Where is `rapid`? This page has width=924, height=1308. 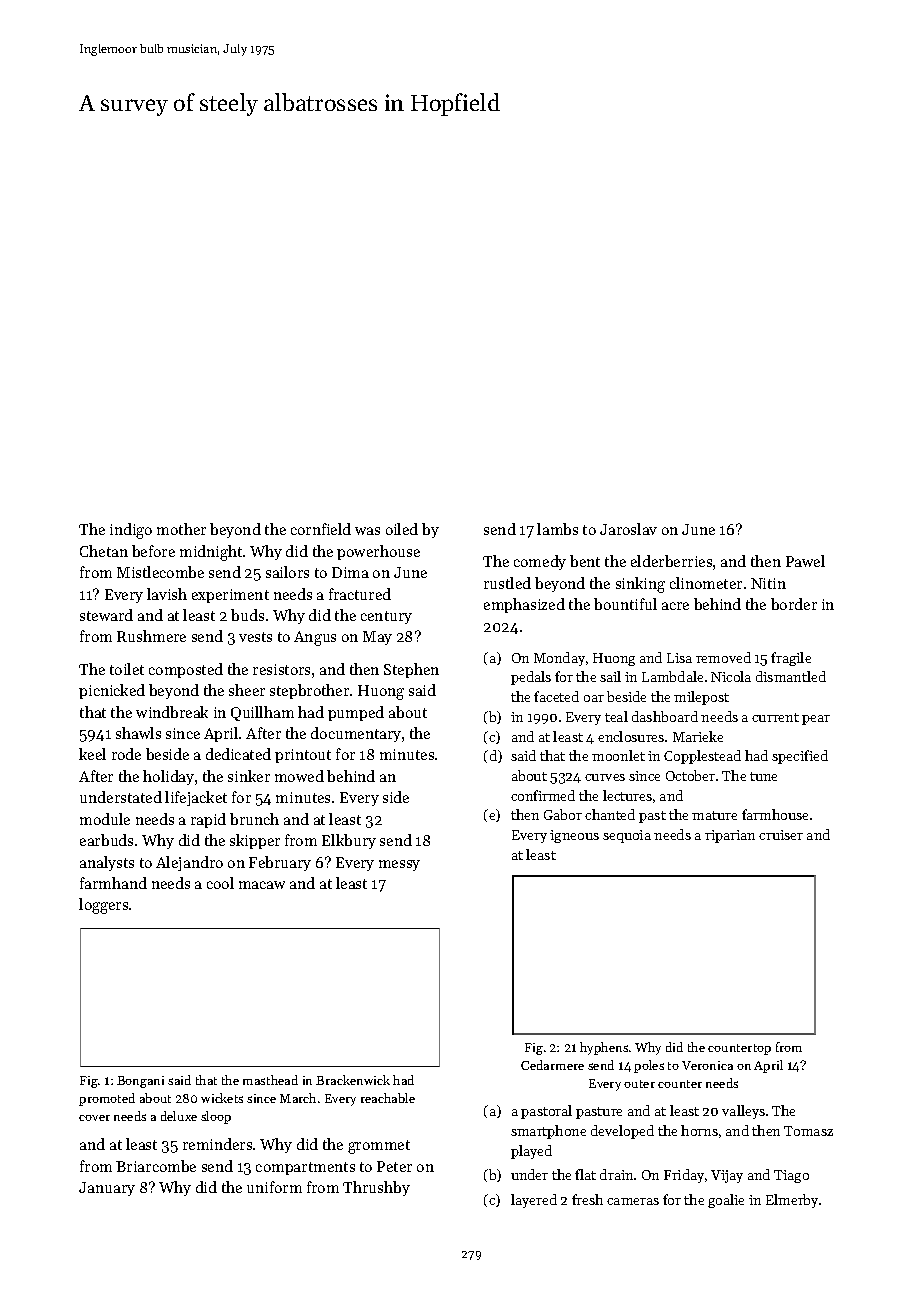 rapid is located at coordinates (208, 820).
